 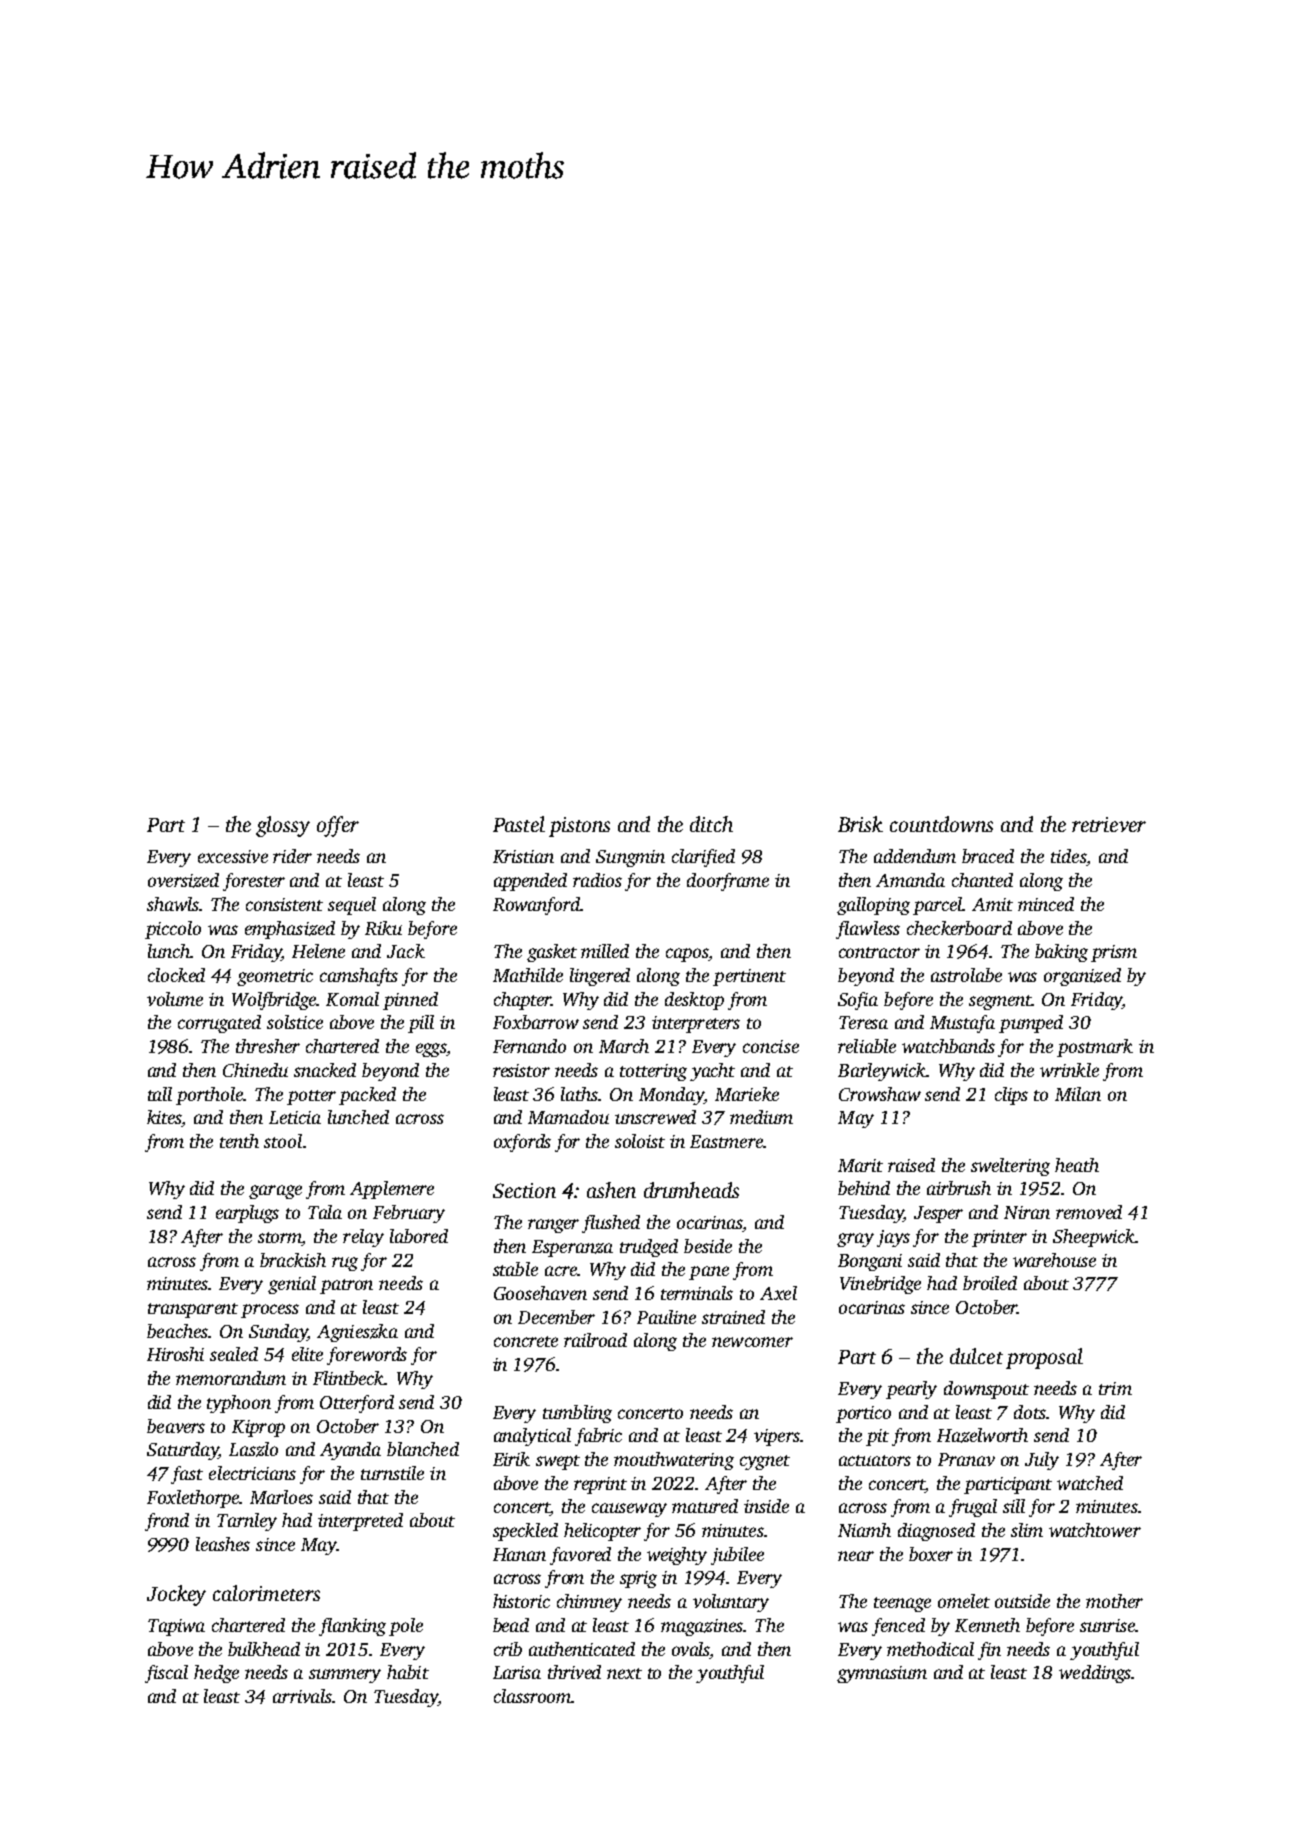 I want to click on classroom, so click(x=532, y=1696).
